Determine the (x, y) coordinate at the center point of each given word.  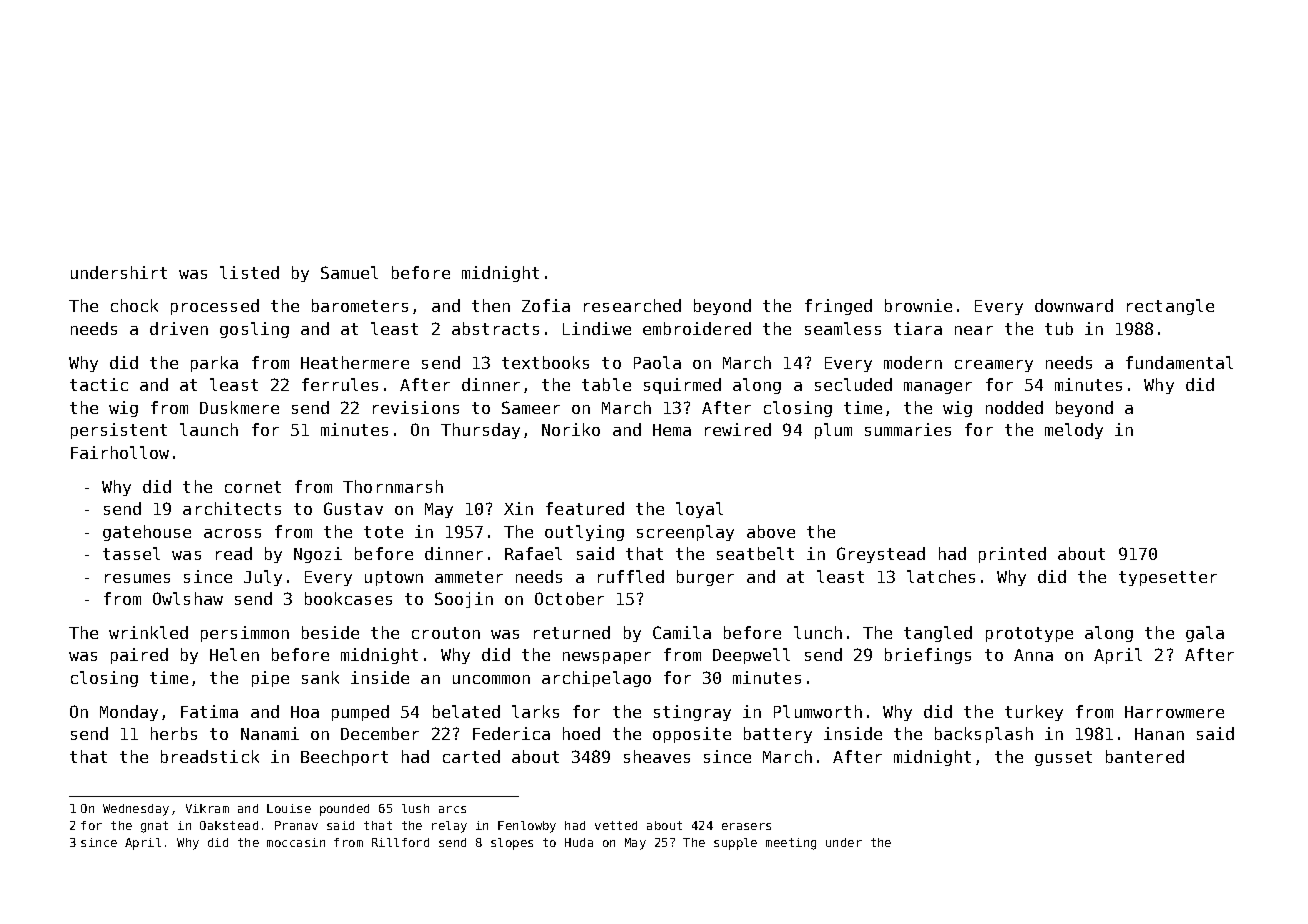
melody (1074, 431)
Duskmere (239, 407)
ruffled (631, 576)
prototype (1029, 634)
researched (632, 305)
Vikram (207, 808)
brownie (918, 305)
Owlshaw (188, 598)
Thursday (480, 431)
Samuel (349, 272)
